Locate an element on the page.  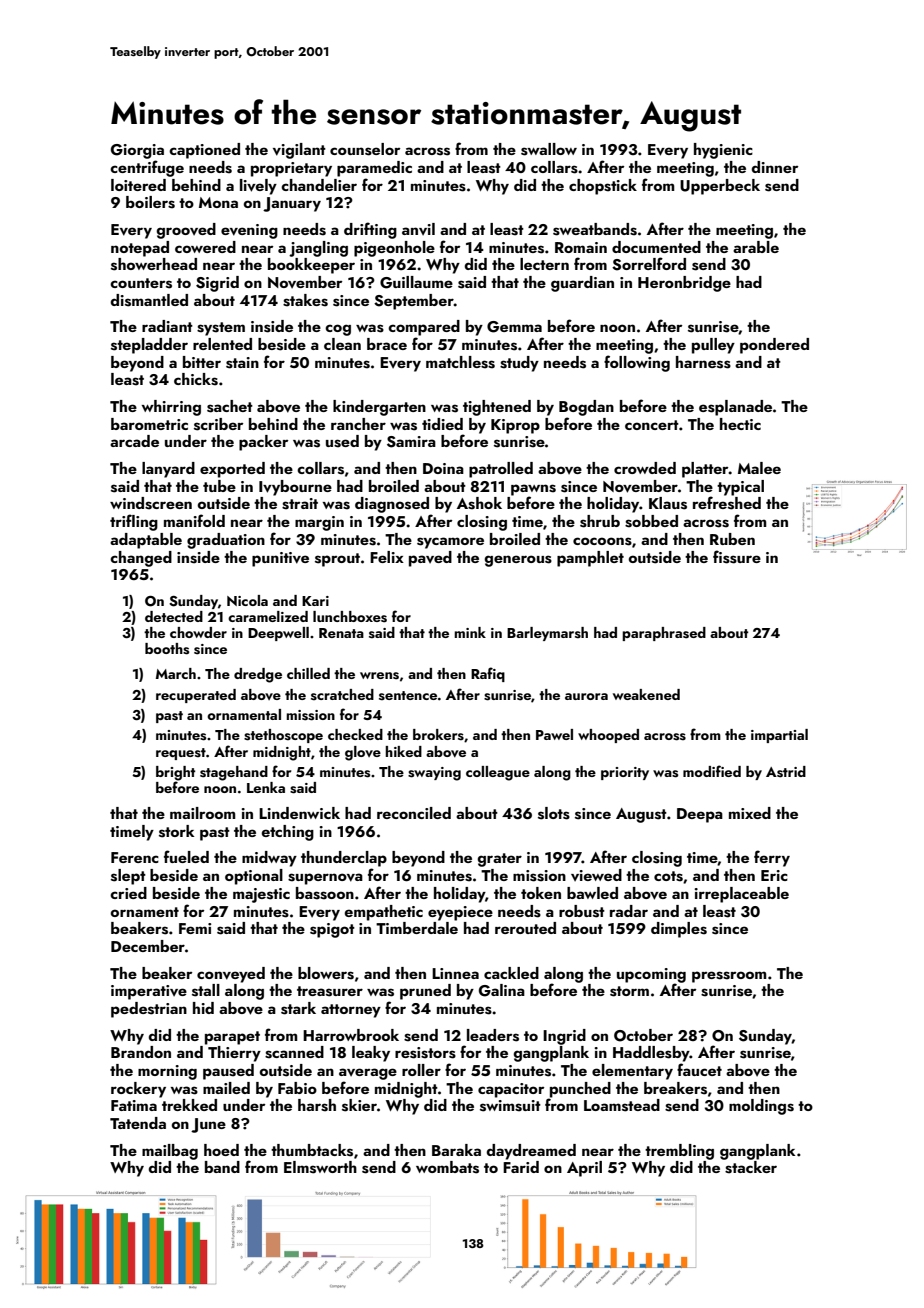
hygienic is located at coordinates (723, 151).
